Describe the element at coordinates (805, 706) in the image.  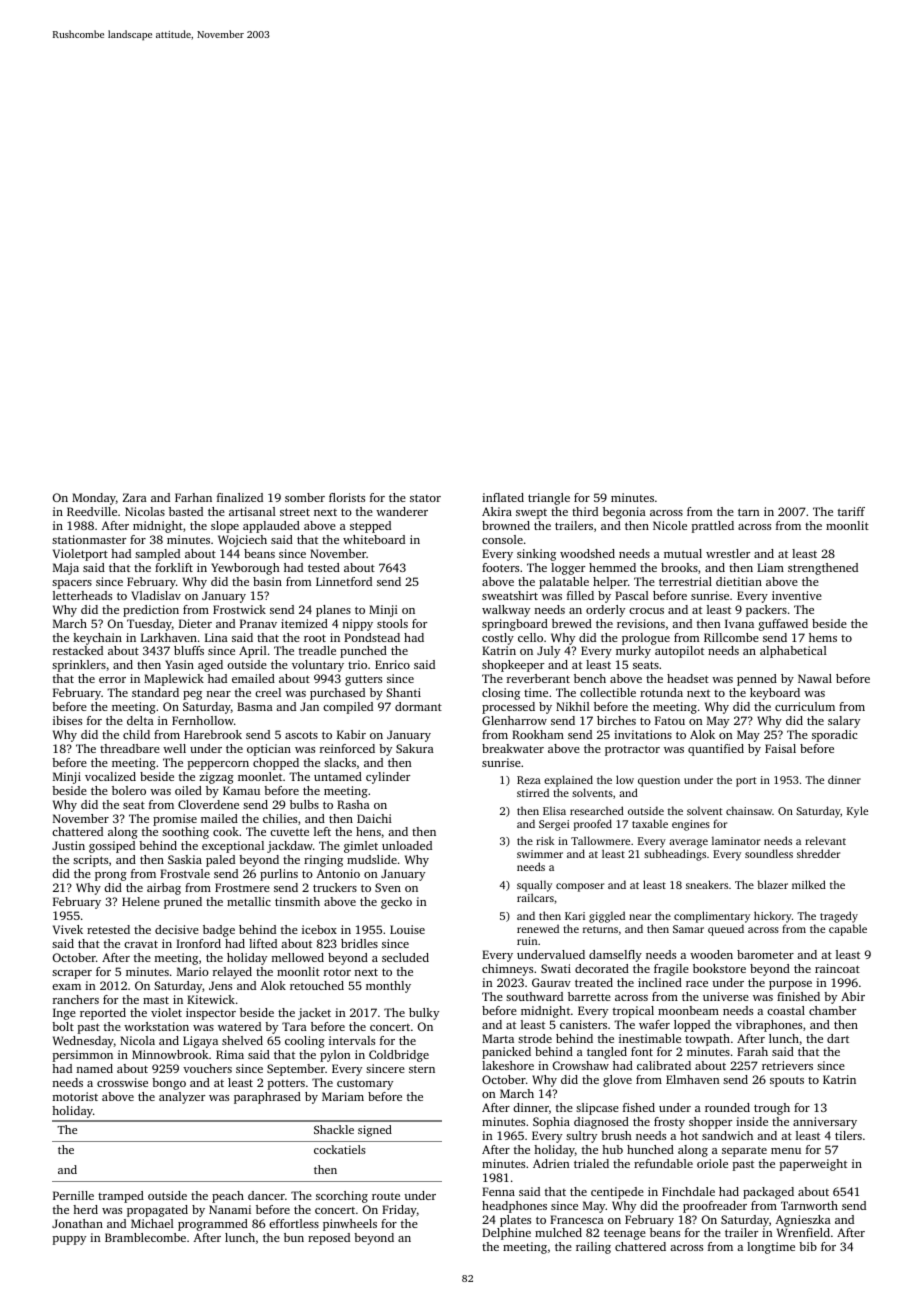
I see `curriculum` at that location.
